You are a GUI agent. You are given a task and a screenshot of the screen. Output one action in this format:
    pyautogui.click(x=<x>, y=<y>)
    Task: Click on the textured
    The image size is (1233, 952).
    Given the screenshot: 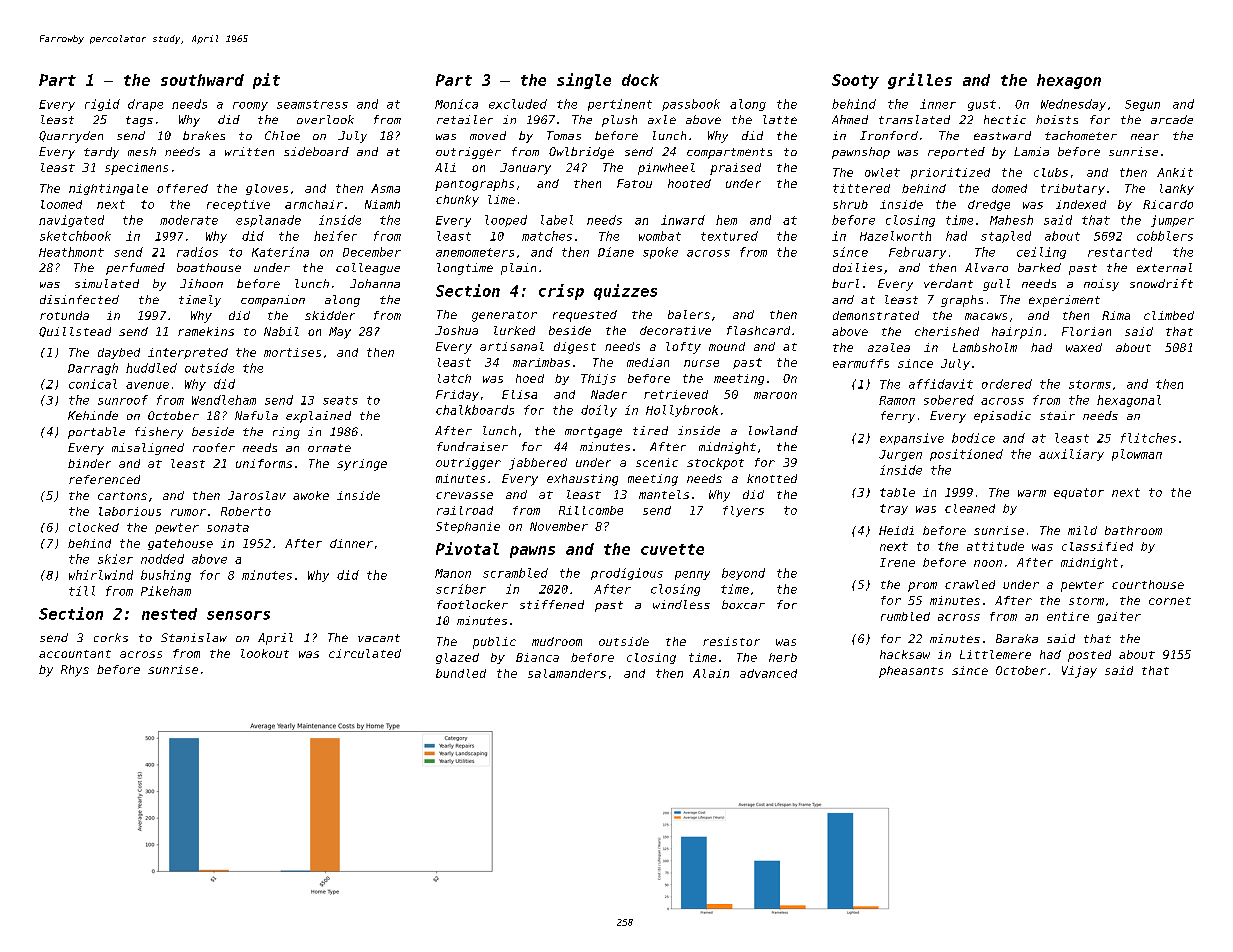 What is the action you would take?
    pyautogui.click(x=729, y=236)
